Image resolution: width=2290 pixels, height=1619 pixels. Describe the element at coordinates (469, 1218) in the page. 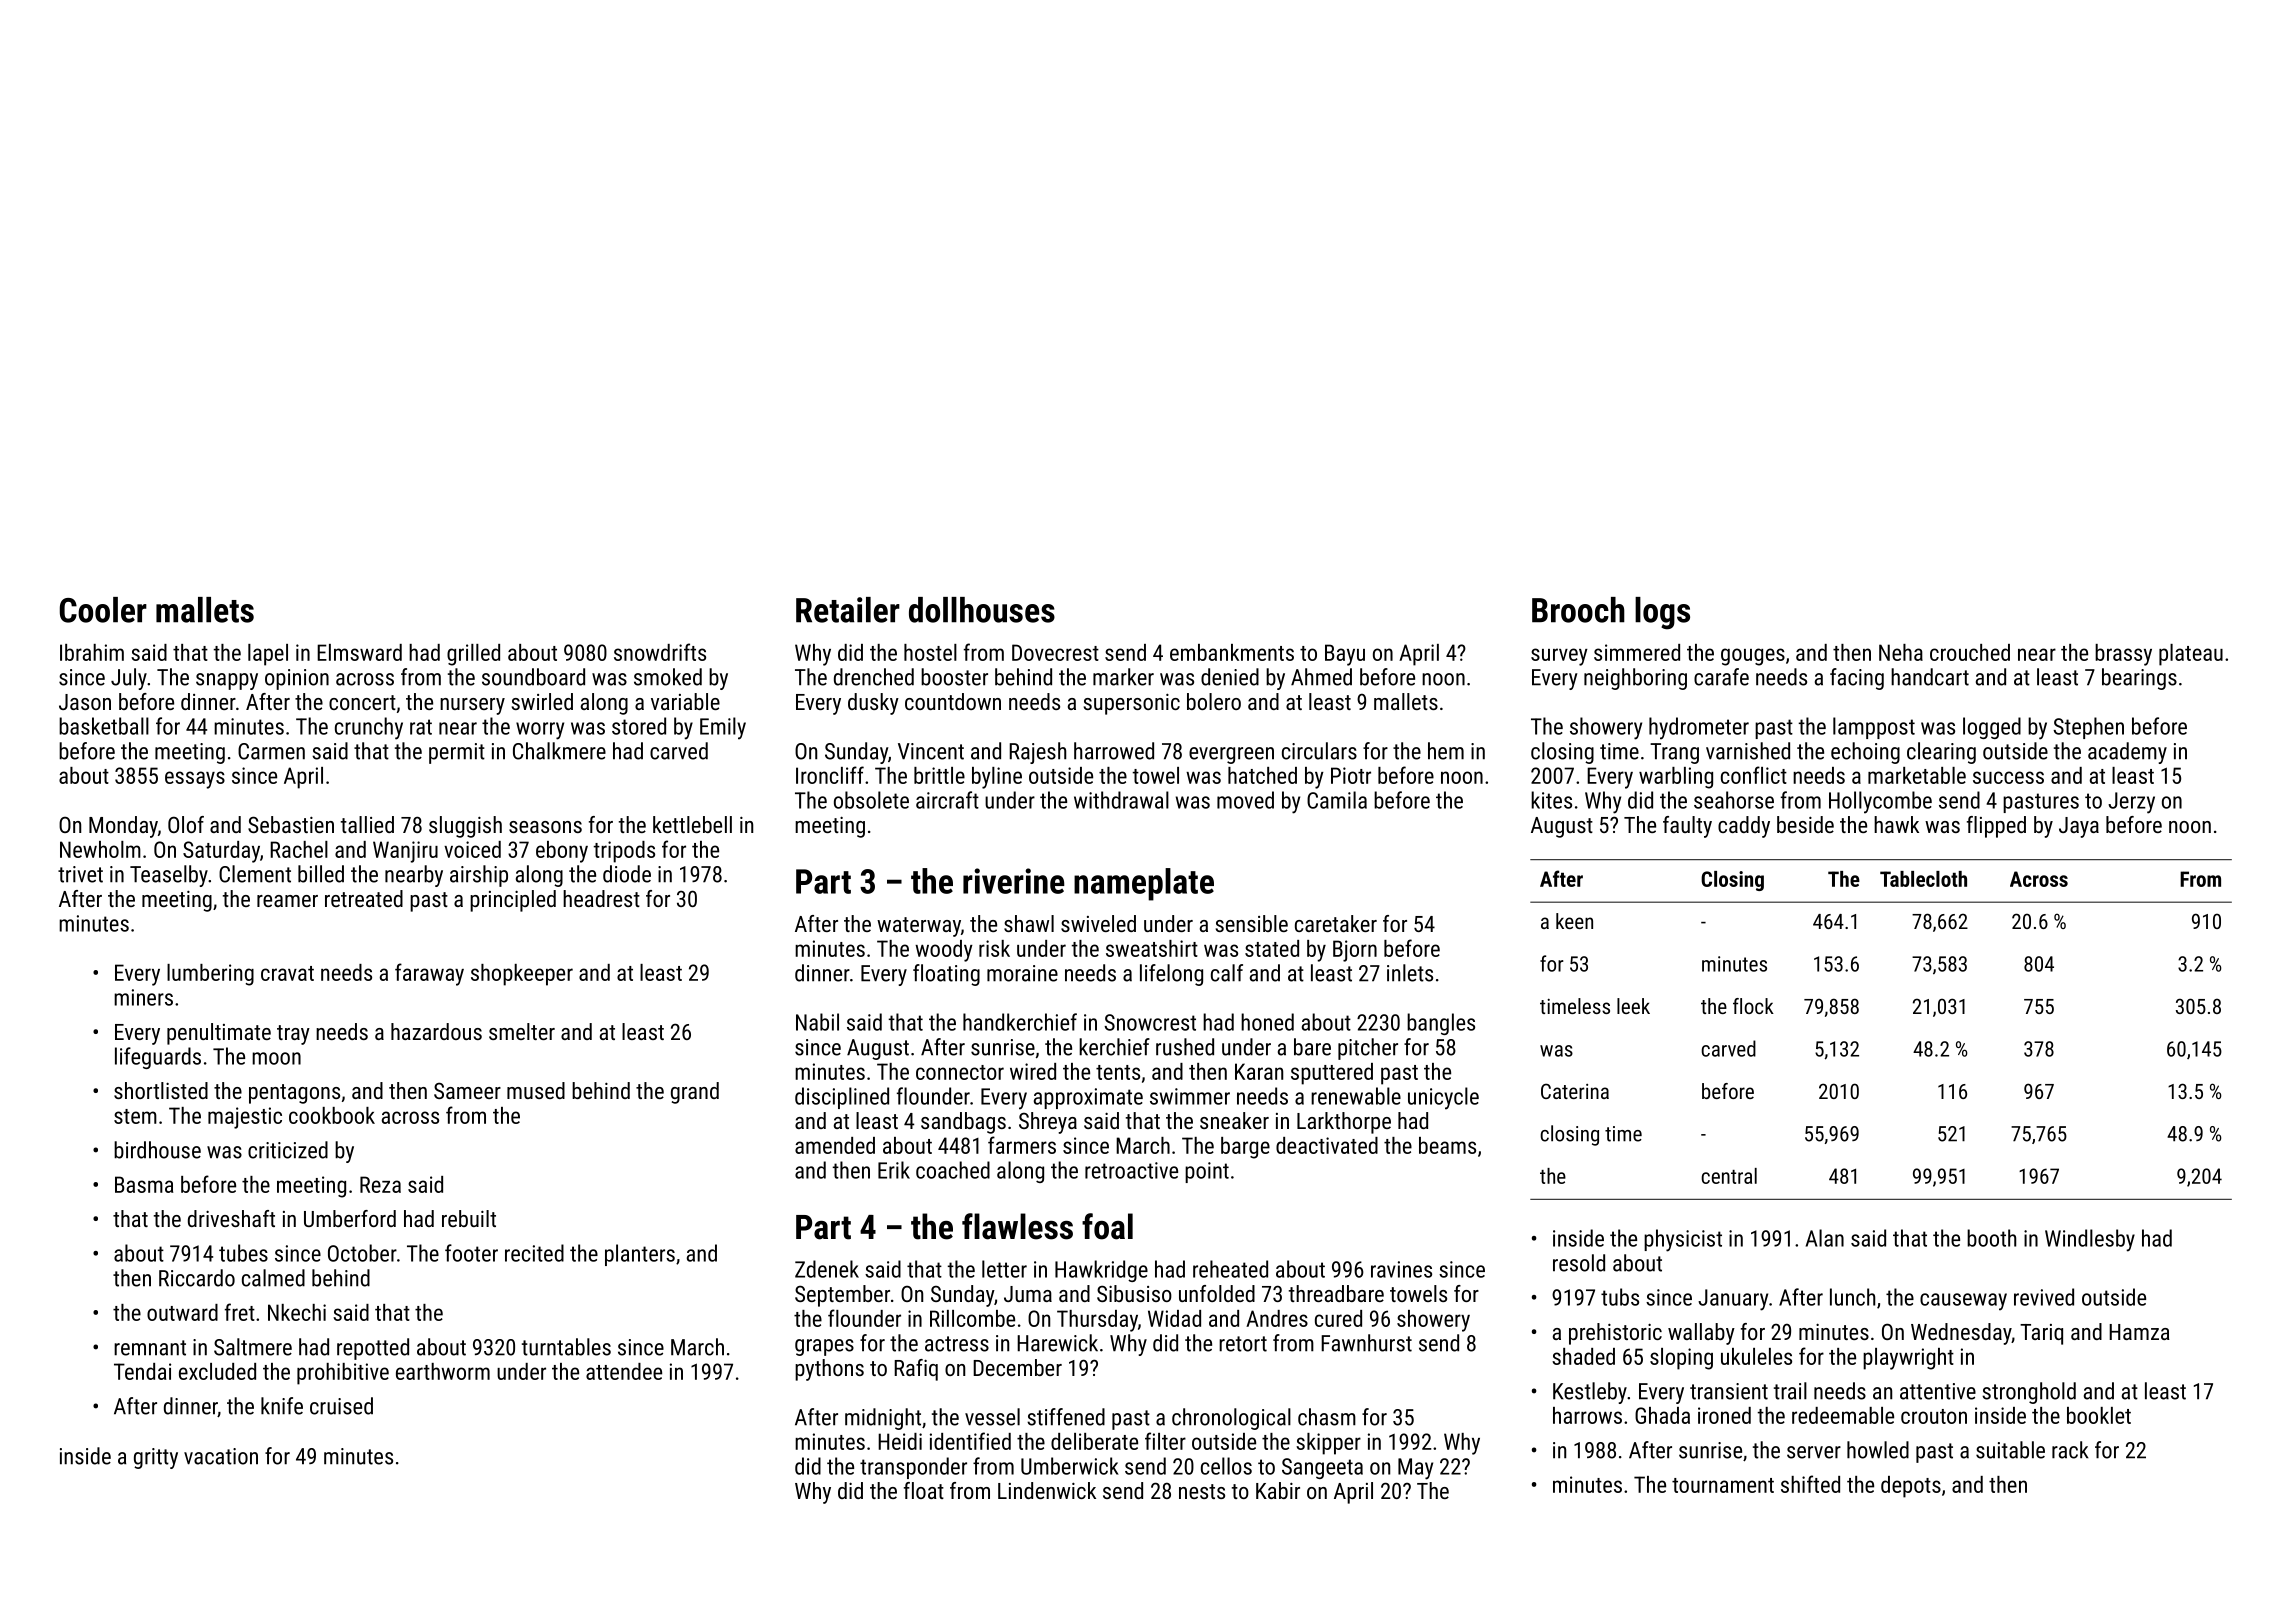

I see `rebuilt` at that location.
